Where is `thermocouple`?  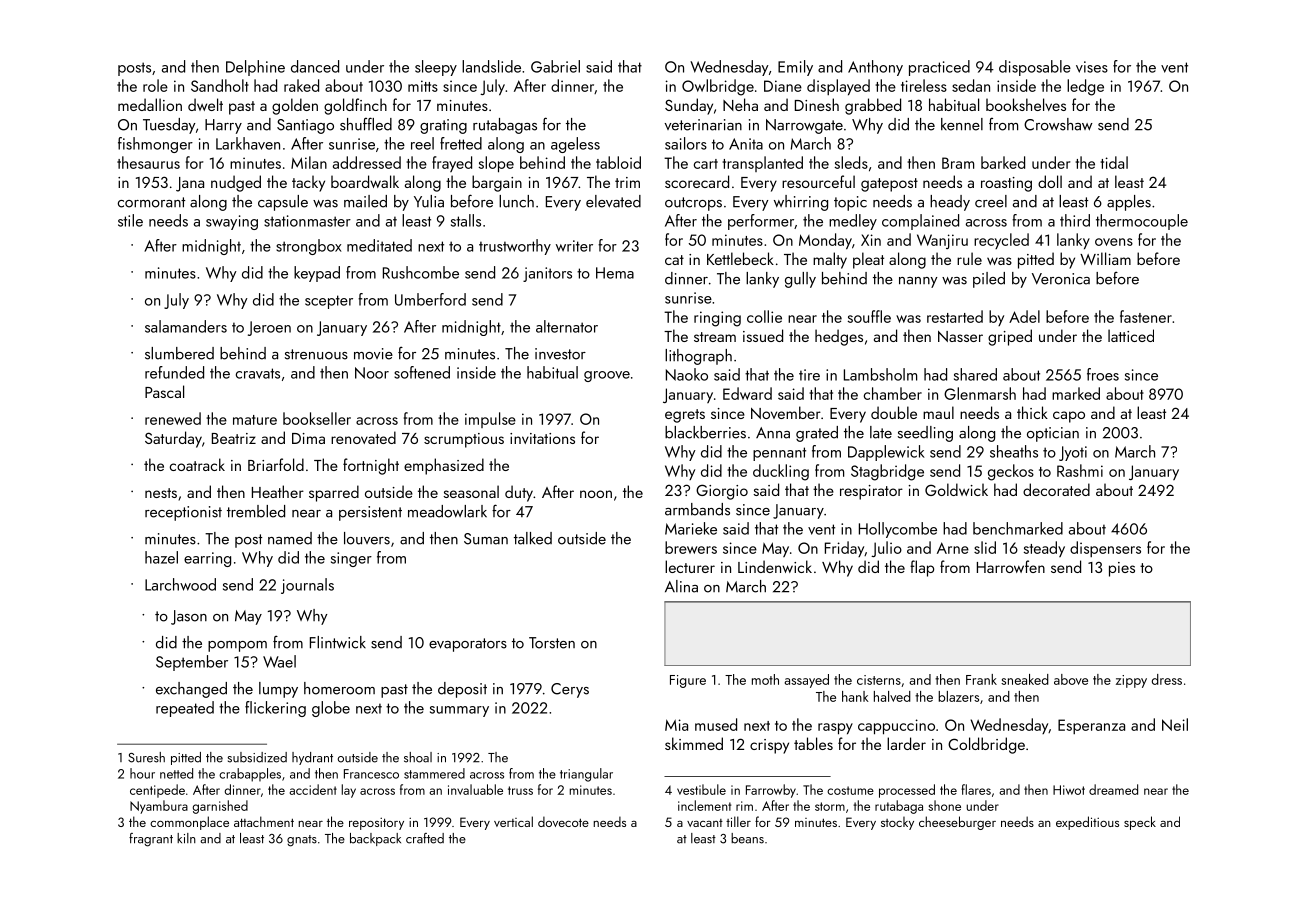 thermocouple is located at coordinates (1142, 222).
